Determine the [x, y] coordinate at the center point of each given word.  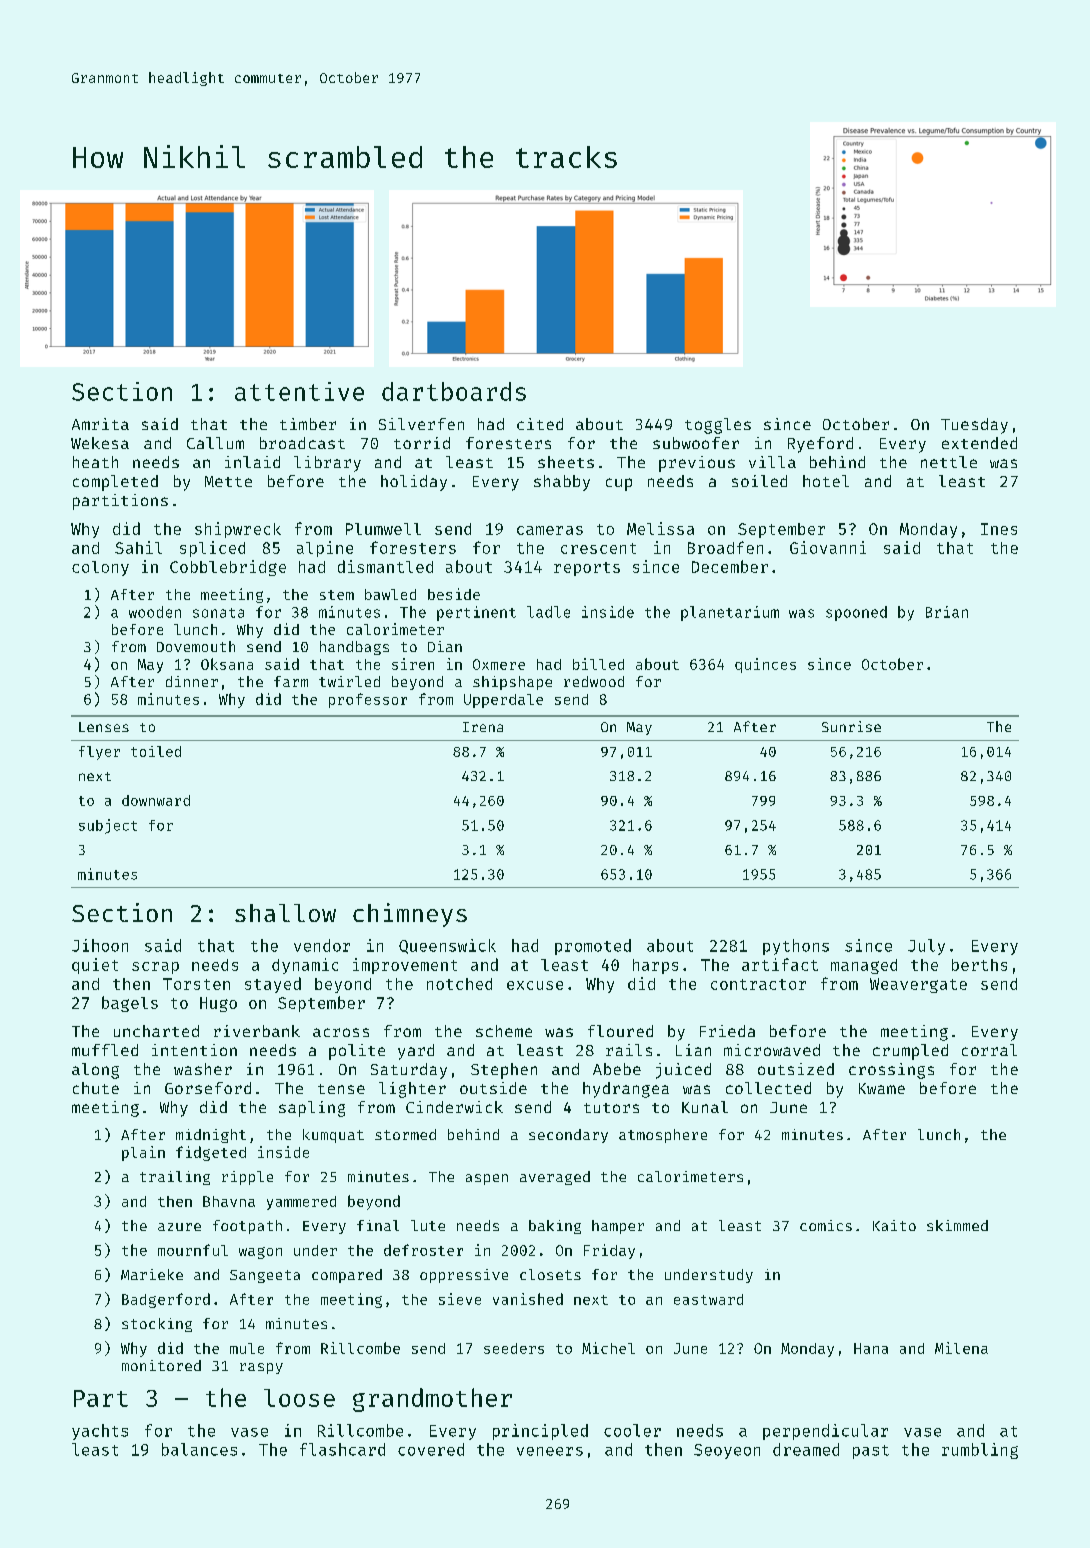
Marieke [152, 1274]
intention [194, 1050]
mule [247, 1348]
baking [555, 1227]
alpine [325, 549]
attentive [299, 391]
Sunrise [851, 726]
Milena [961, 1348]
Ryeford [820, 445]
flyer [99, 753]
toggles [718, 426]
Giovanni [828, 547]
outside [493, 1088]
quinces [765, 665]
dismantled [385, 566]
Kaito [894, 1225]
